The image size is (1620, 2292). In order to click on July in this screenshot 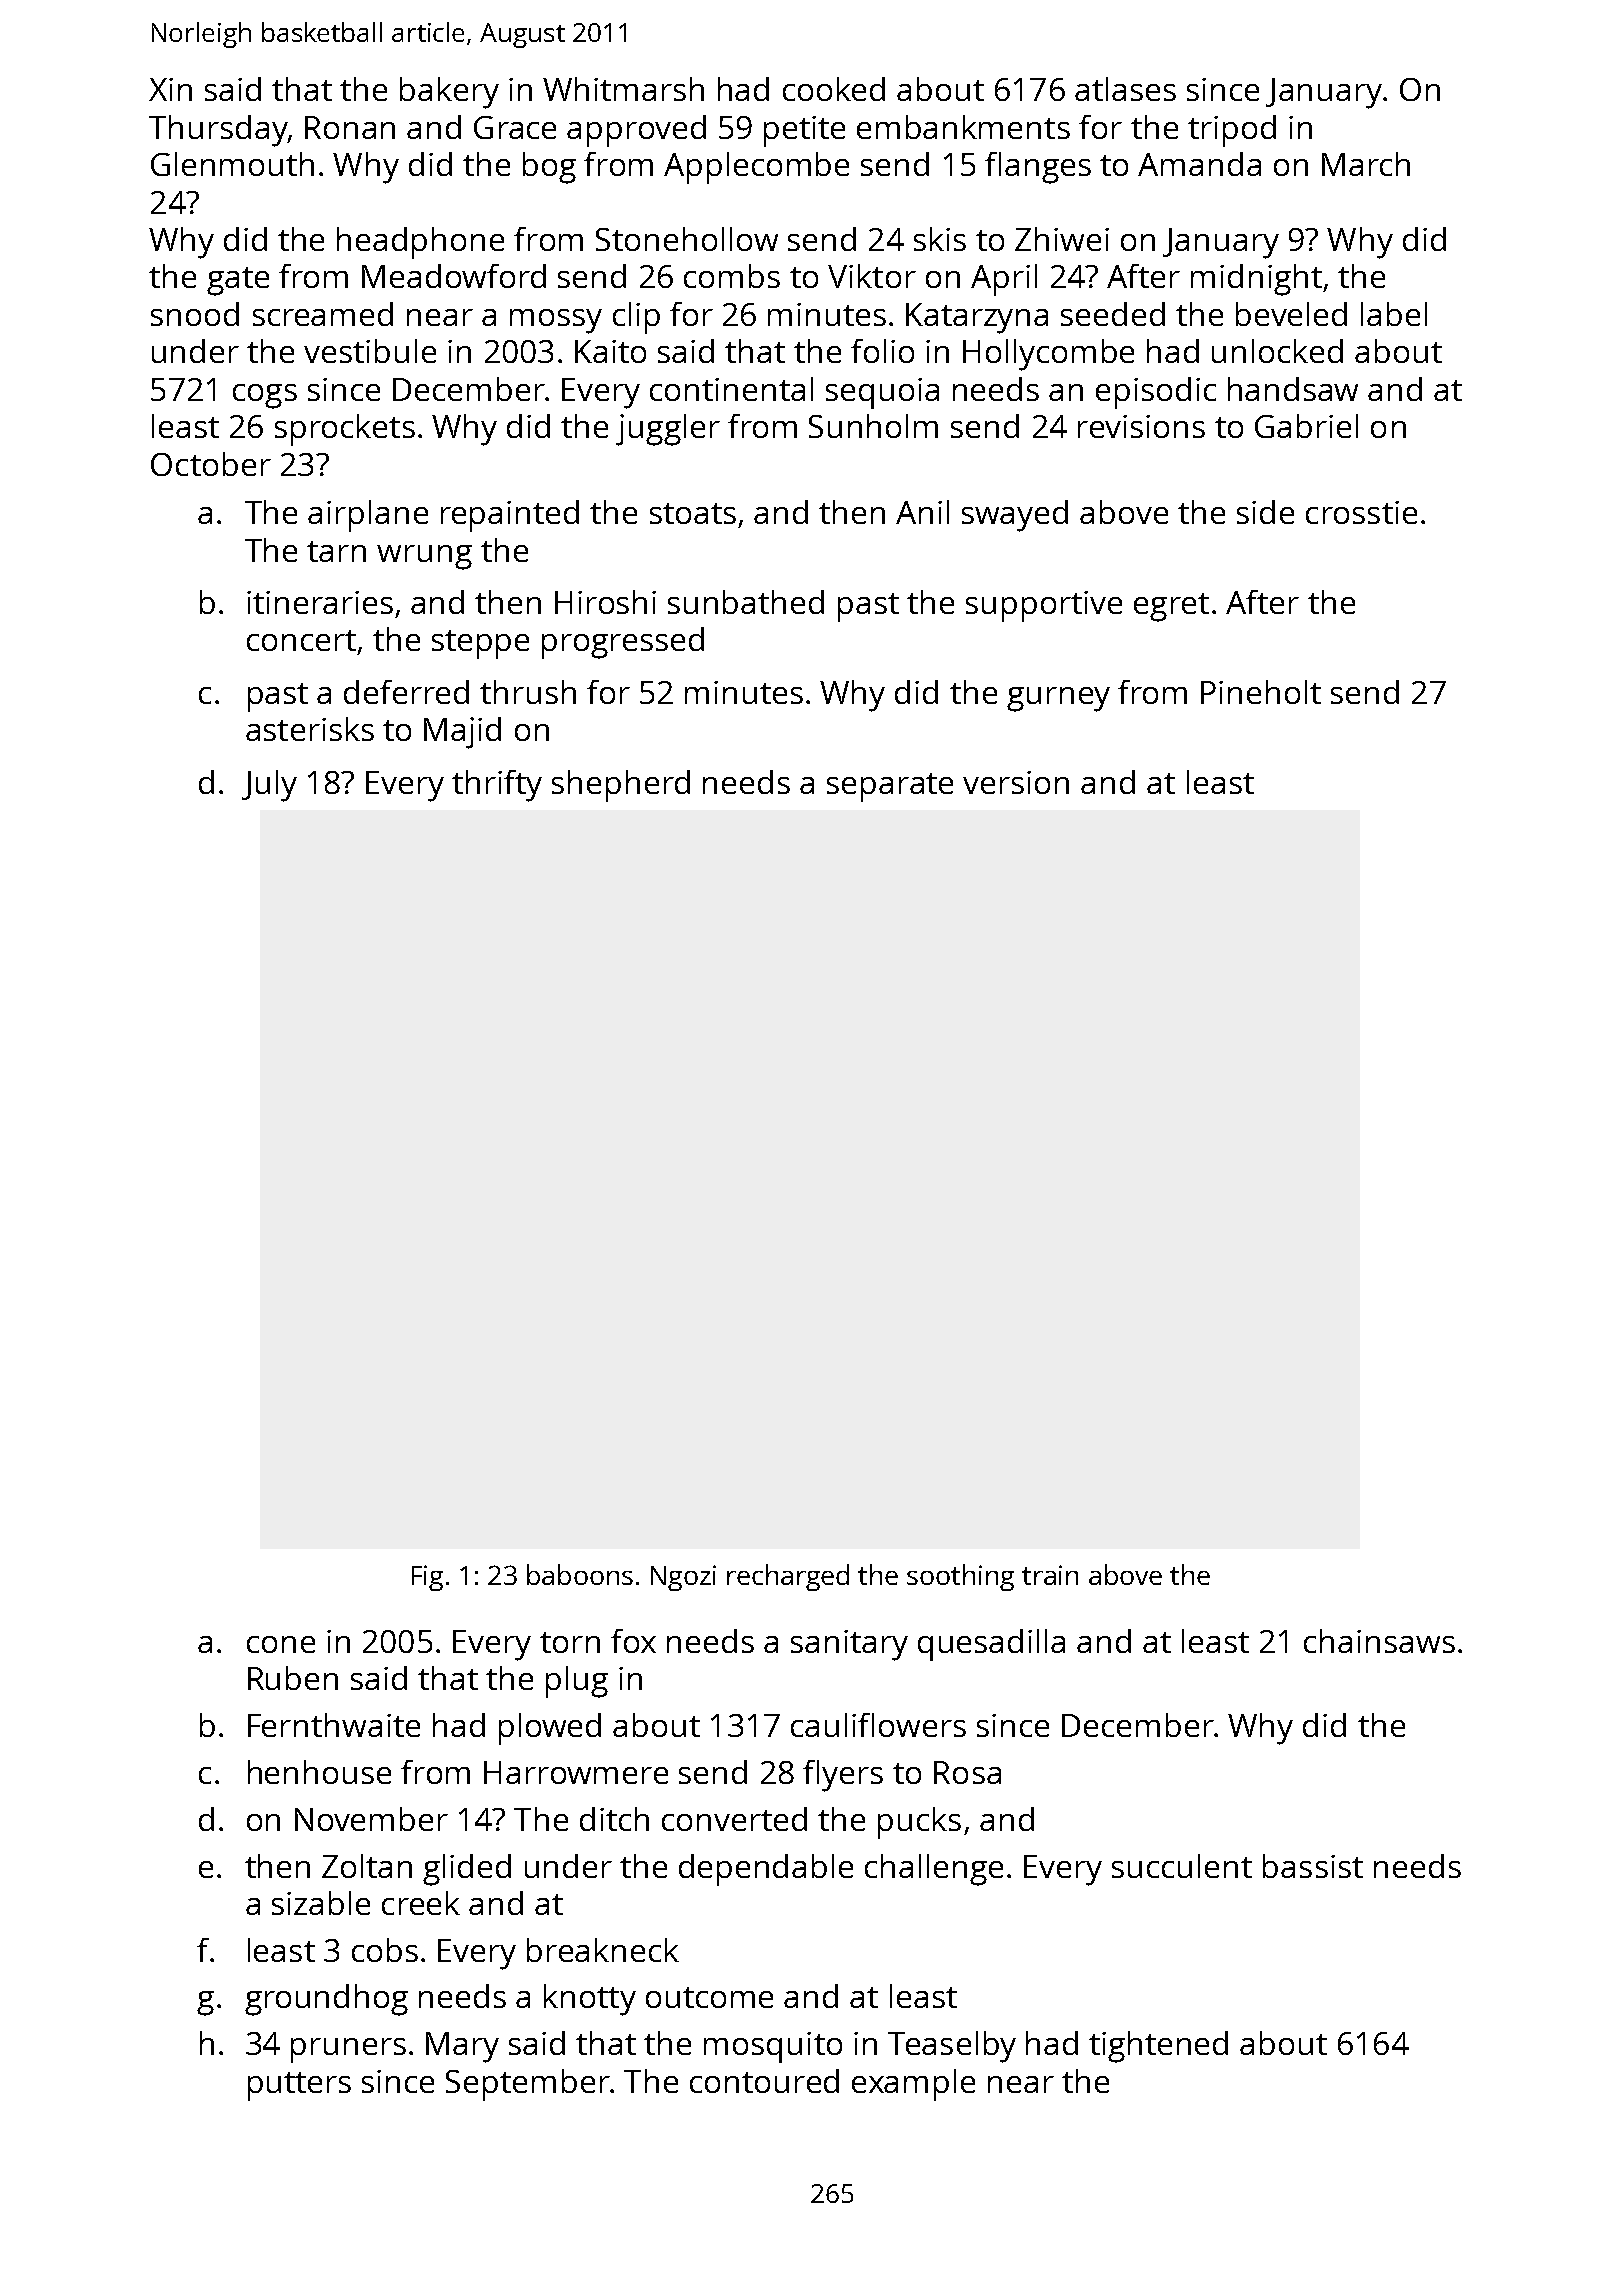, I will do `click(269, 786)`.
